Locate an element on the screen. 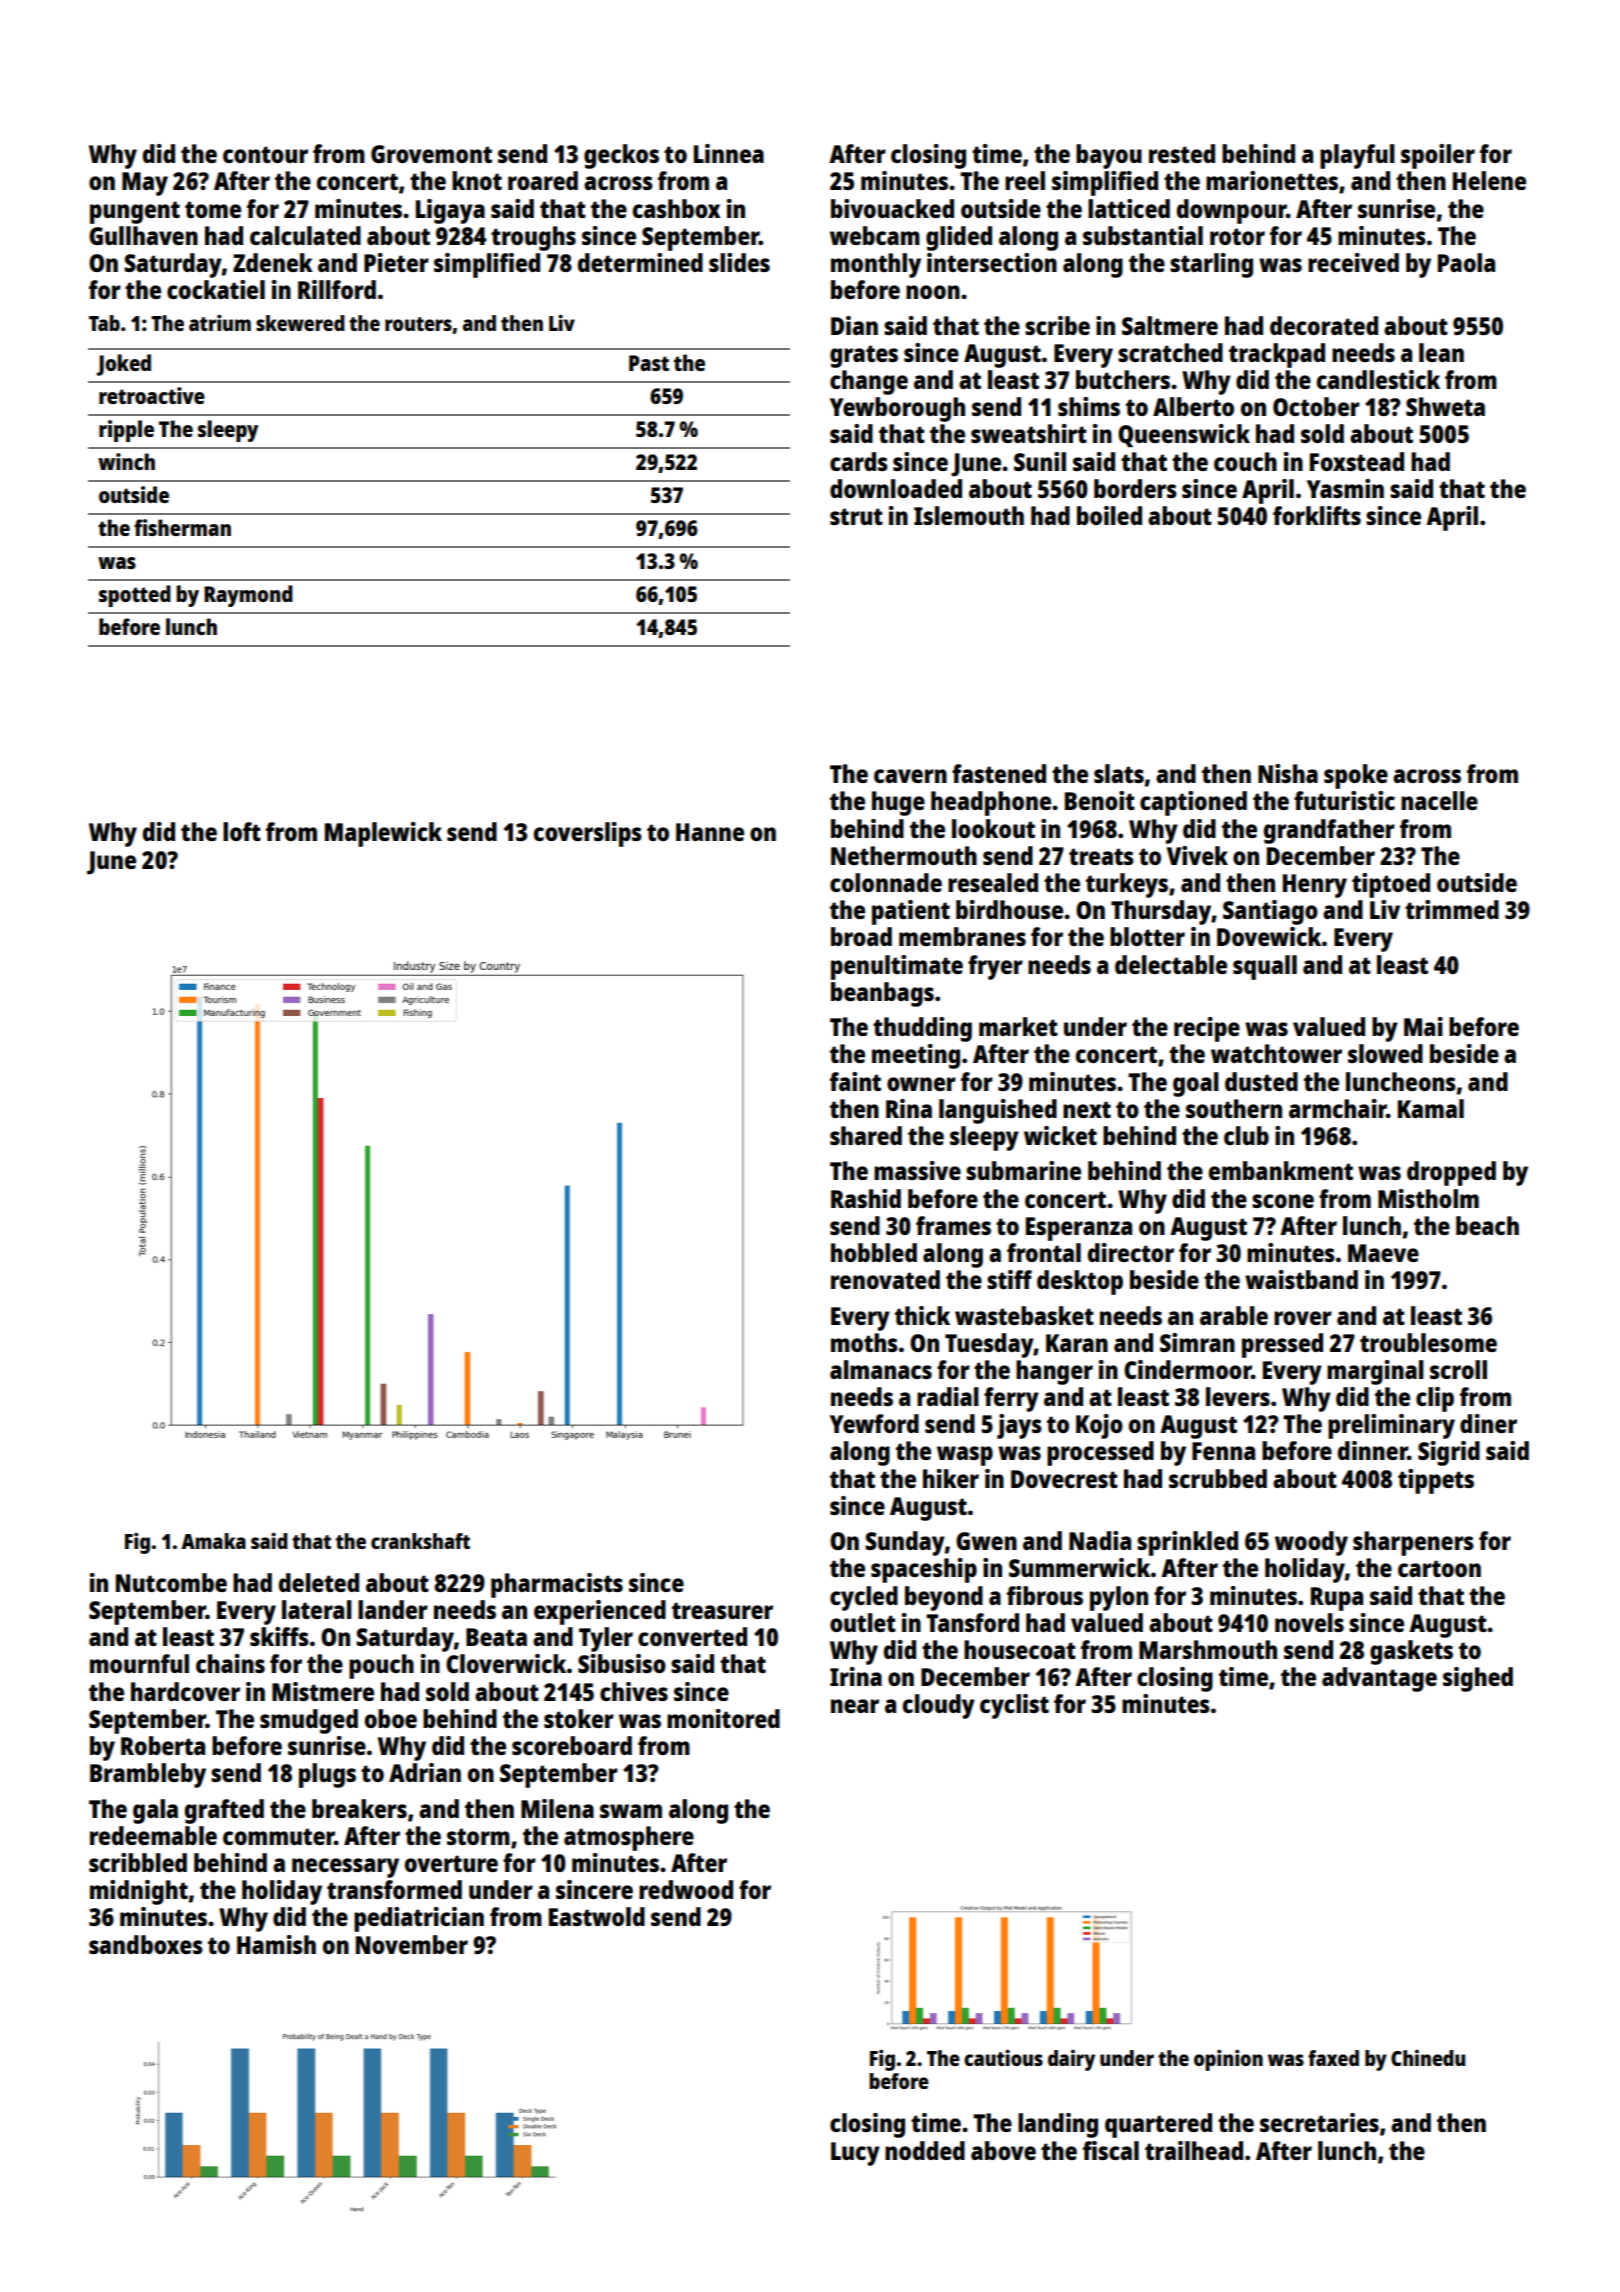 Image resolution: width=1620 pixels, height=2292 pixels. pharmacists is located at coordinates (557, 1585).
